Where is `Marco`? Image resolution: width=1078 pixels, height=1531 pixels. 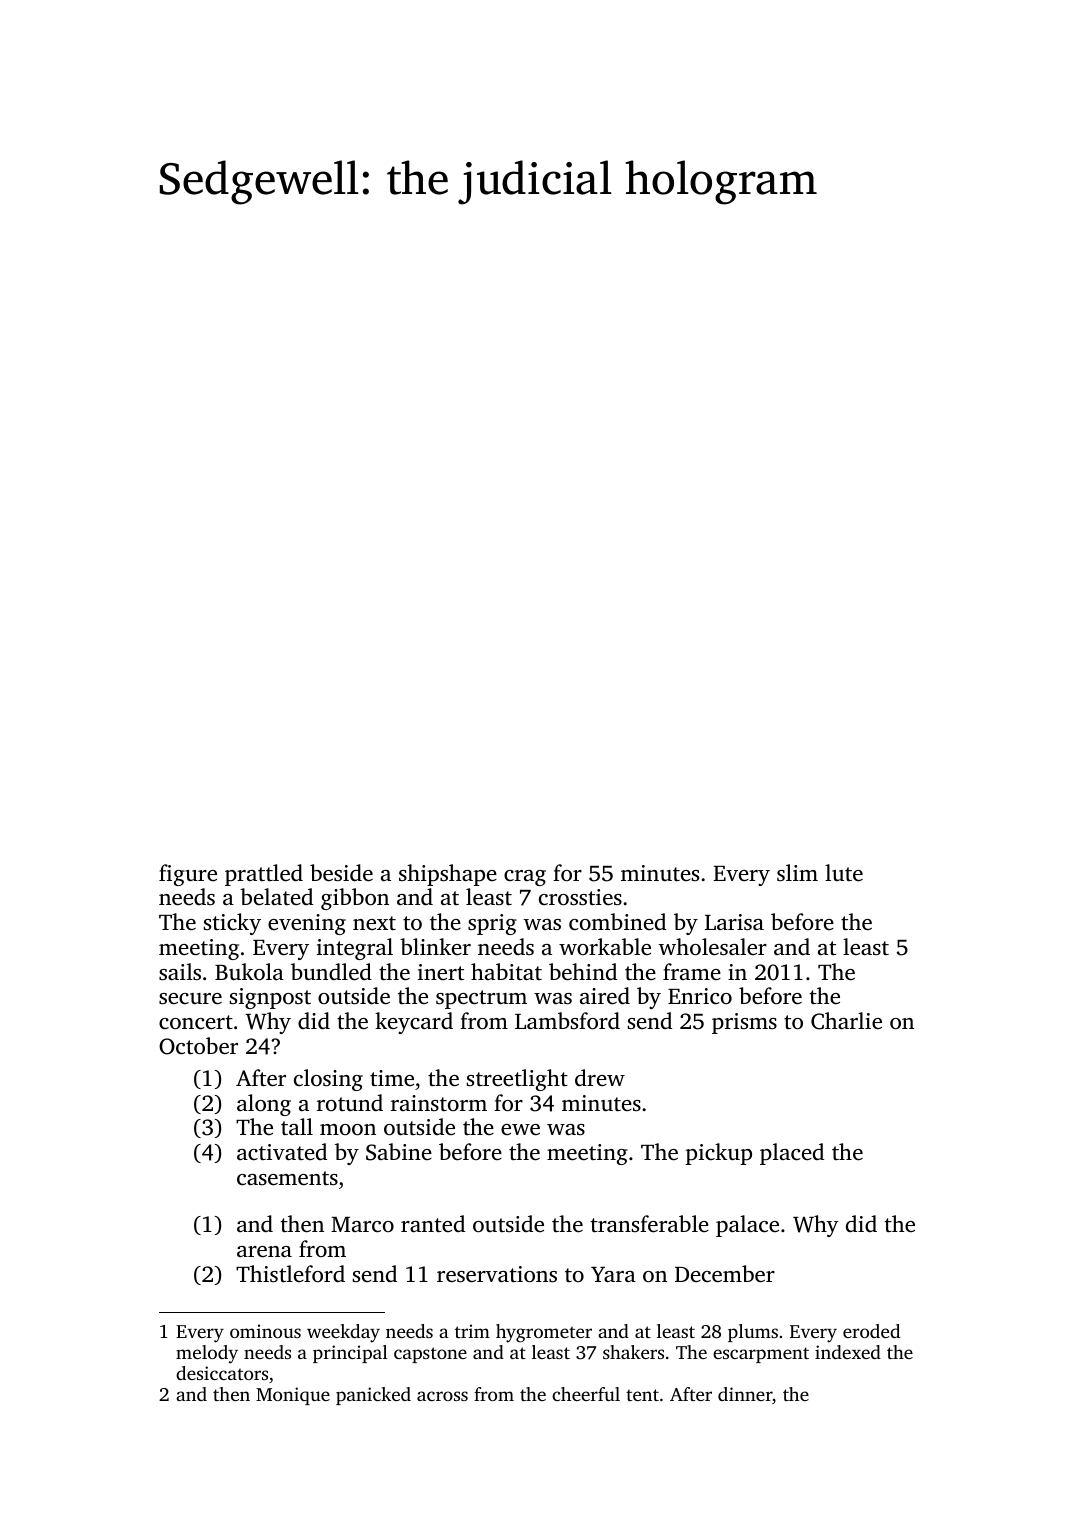 Marco is located at coordinates (362, 1225).
